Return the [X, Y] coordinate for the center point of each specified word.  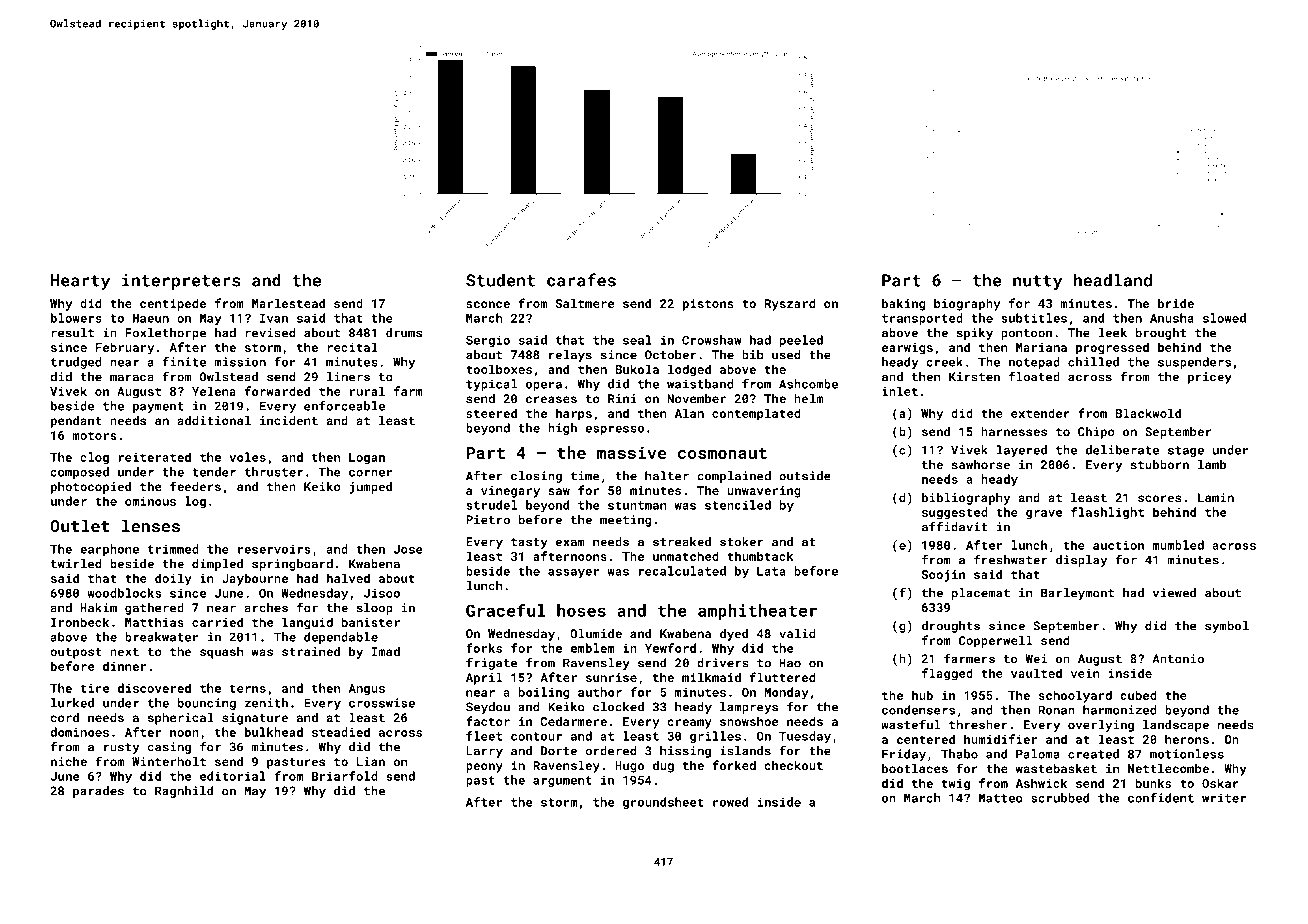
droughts [951, 627]
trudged [76, 363]
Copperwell [996, 641]
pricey [1210, 378]
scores [1160, 498]
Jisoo [382, 593]
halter [667, 476]
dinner [124, 666]
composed [79, 473]
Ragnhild [184, 792]
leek [1113, 333]
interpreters [181, 282]
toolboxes [499, 369]
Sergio [488, 341]
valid [797, 633]
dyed [734, 635]
